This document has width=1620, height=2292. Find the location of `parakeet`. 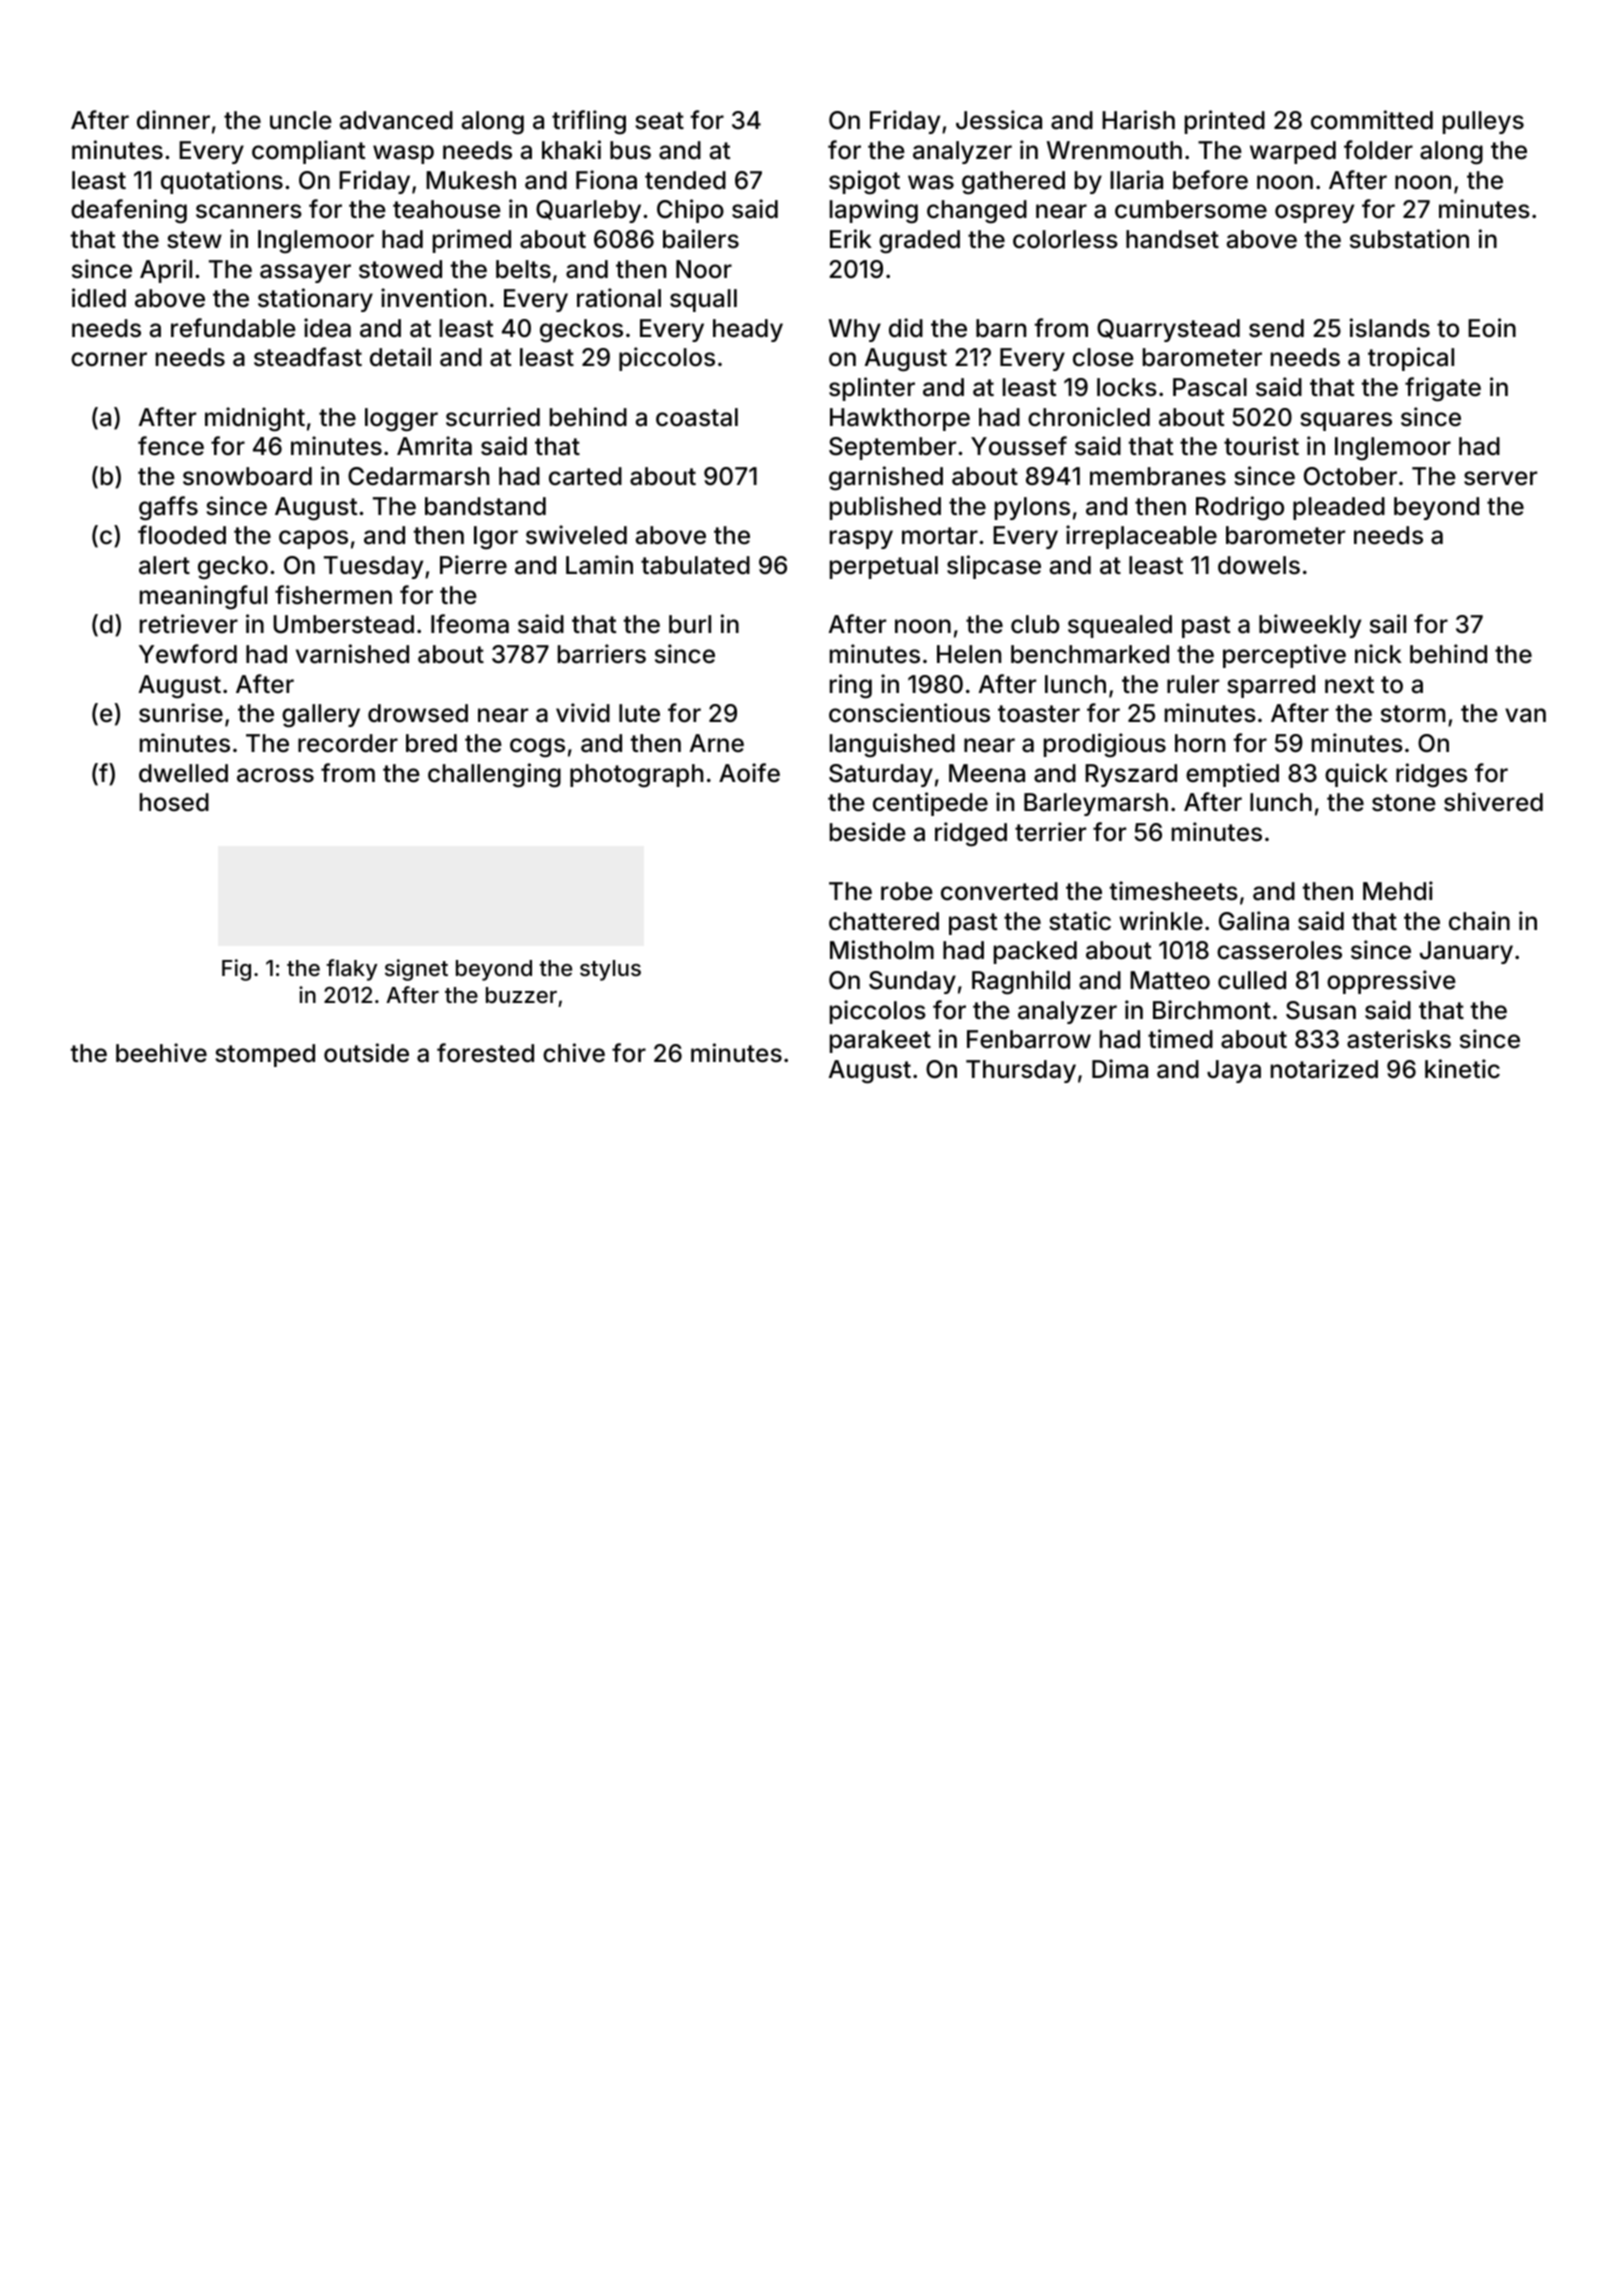

parakeet is located at coordinates (880, 1041).
